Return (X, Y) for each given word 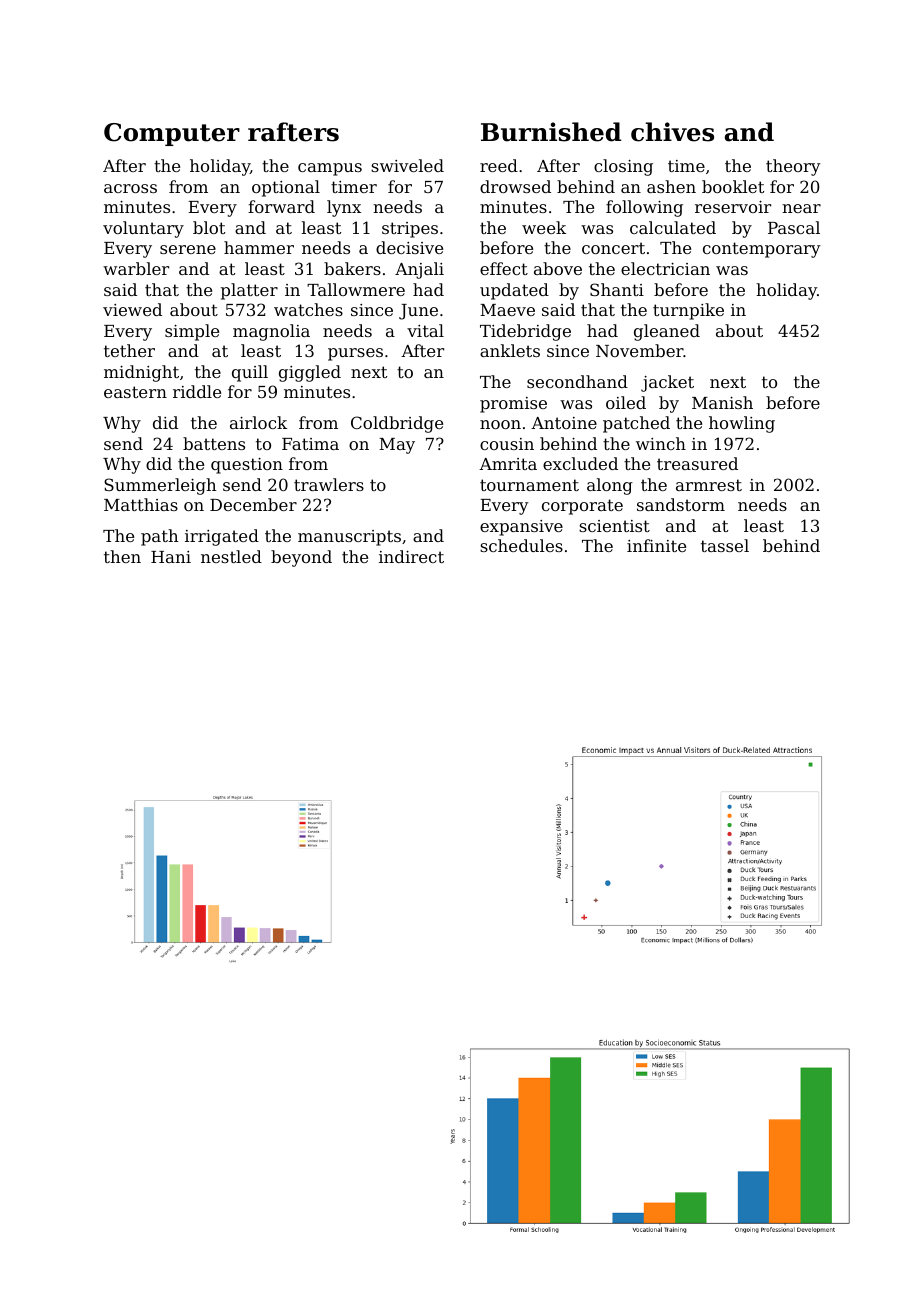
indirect (411, 556)
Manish (722, 402)
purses (355, 354)
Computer (172, 134)
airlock (258, 422)
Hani (171, 557)
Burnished (551, 132)
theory (793, 167)
